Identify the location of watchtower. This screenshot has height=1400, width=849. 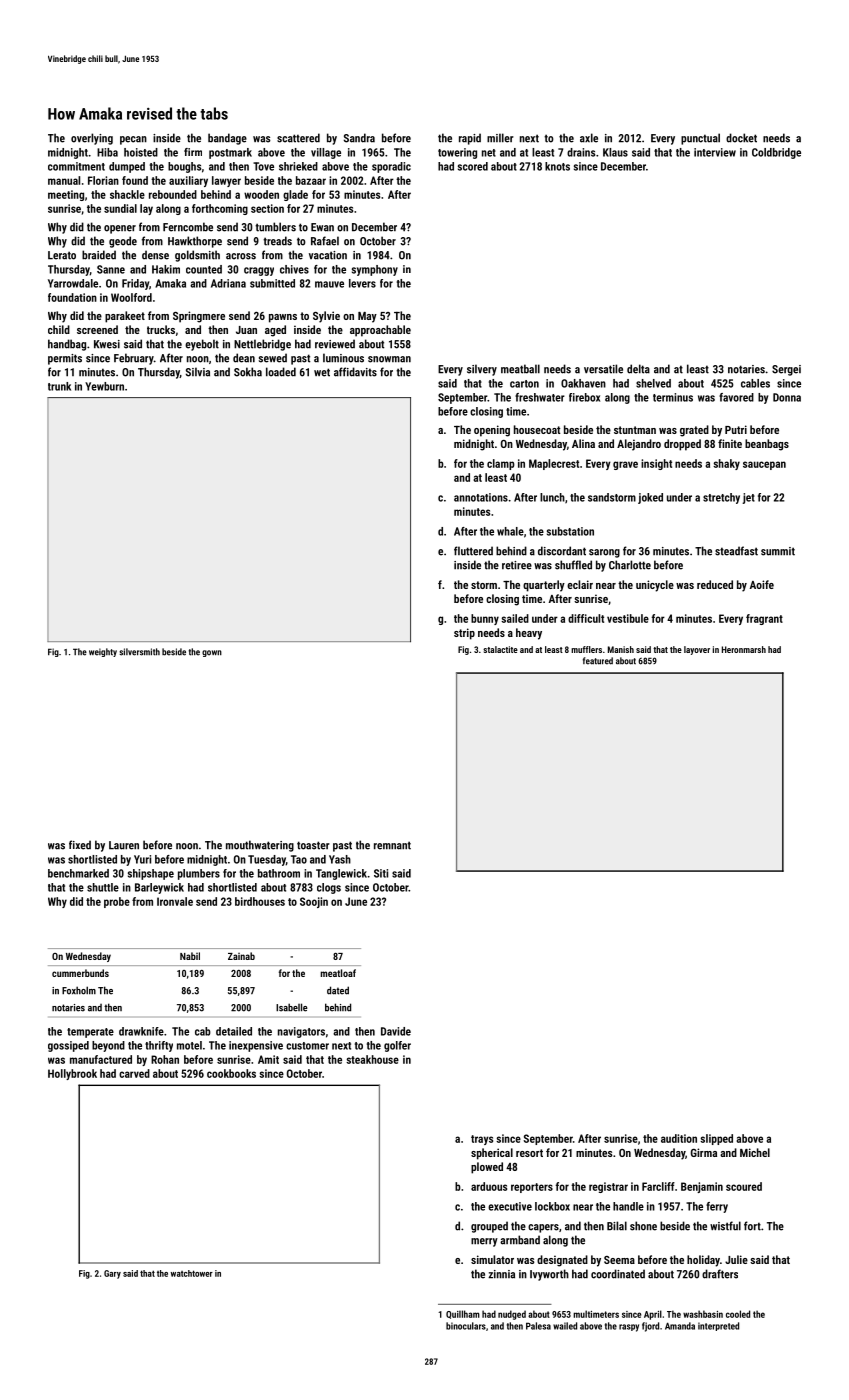
(192, 1273).
